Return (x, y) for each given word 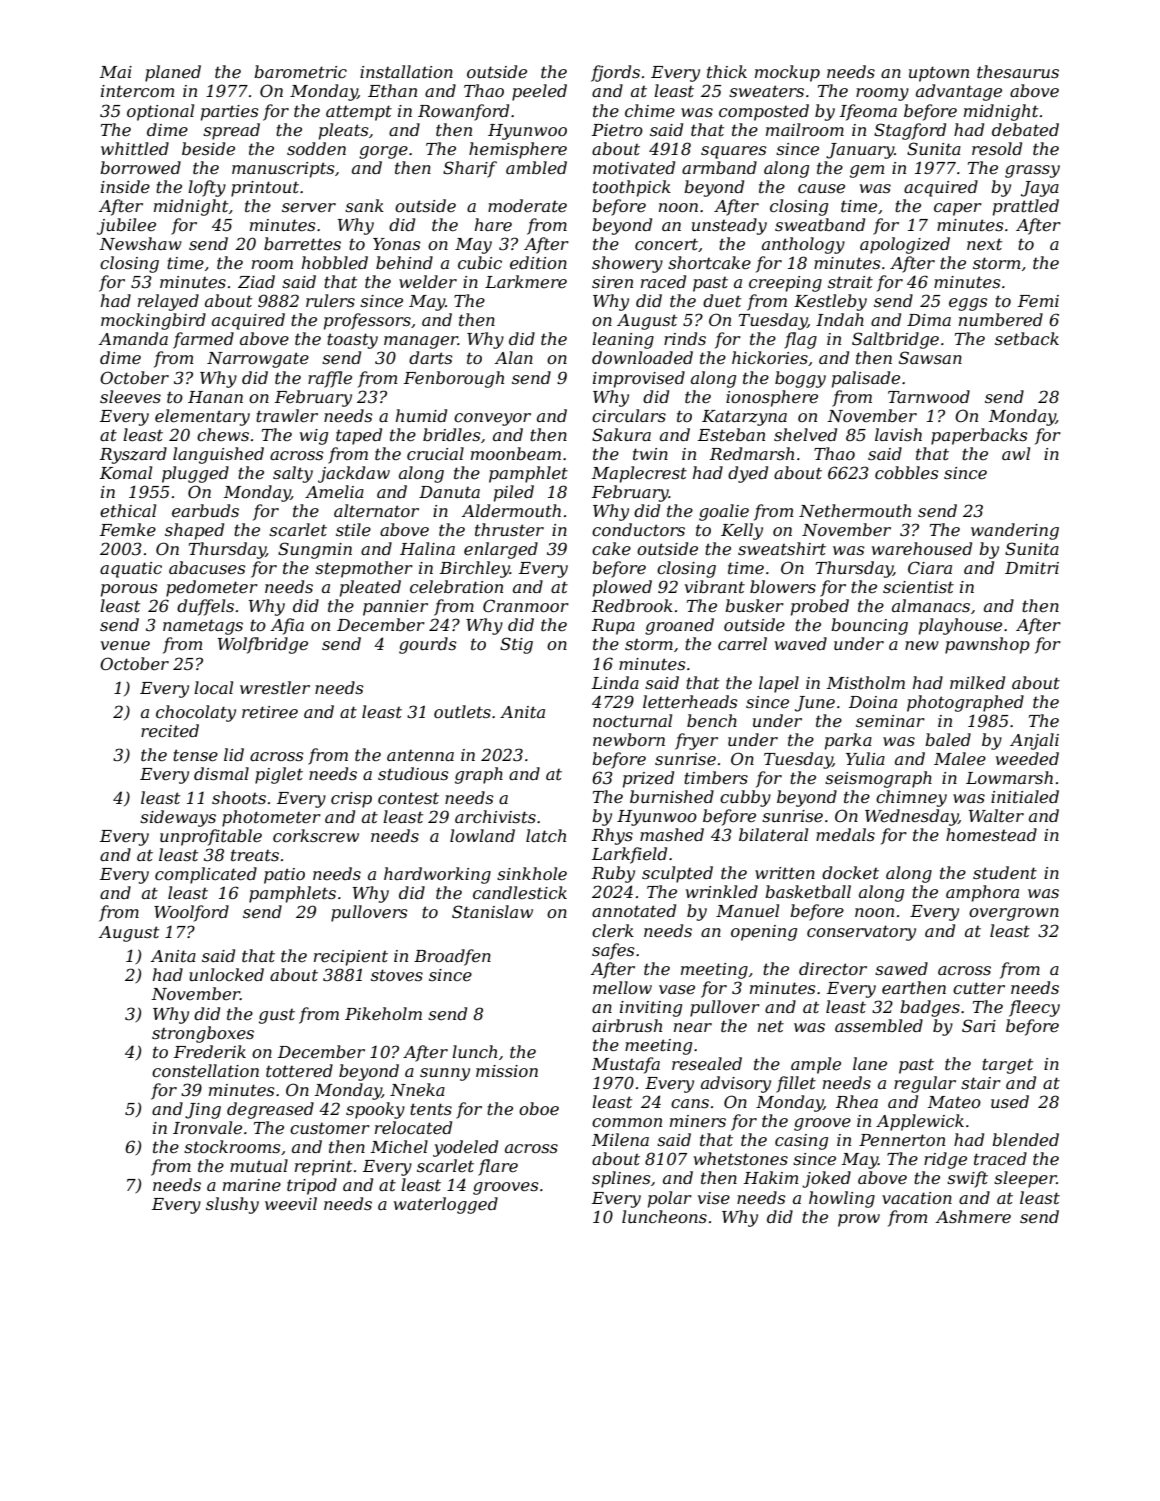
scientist (918, 587)
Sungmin (315, 550)
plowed (622, 588)
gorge (383, 152)
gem (867, 171)
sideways (178, 818)
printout (265, 189)
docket (850, 872)
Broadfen (452, 957)
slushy (232, 1205)
